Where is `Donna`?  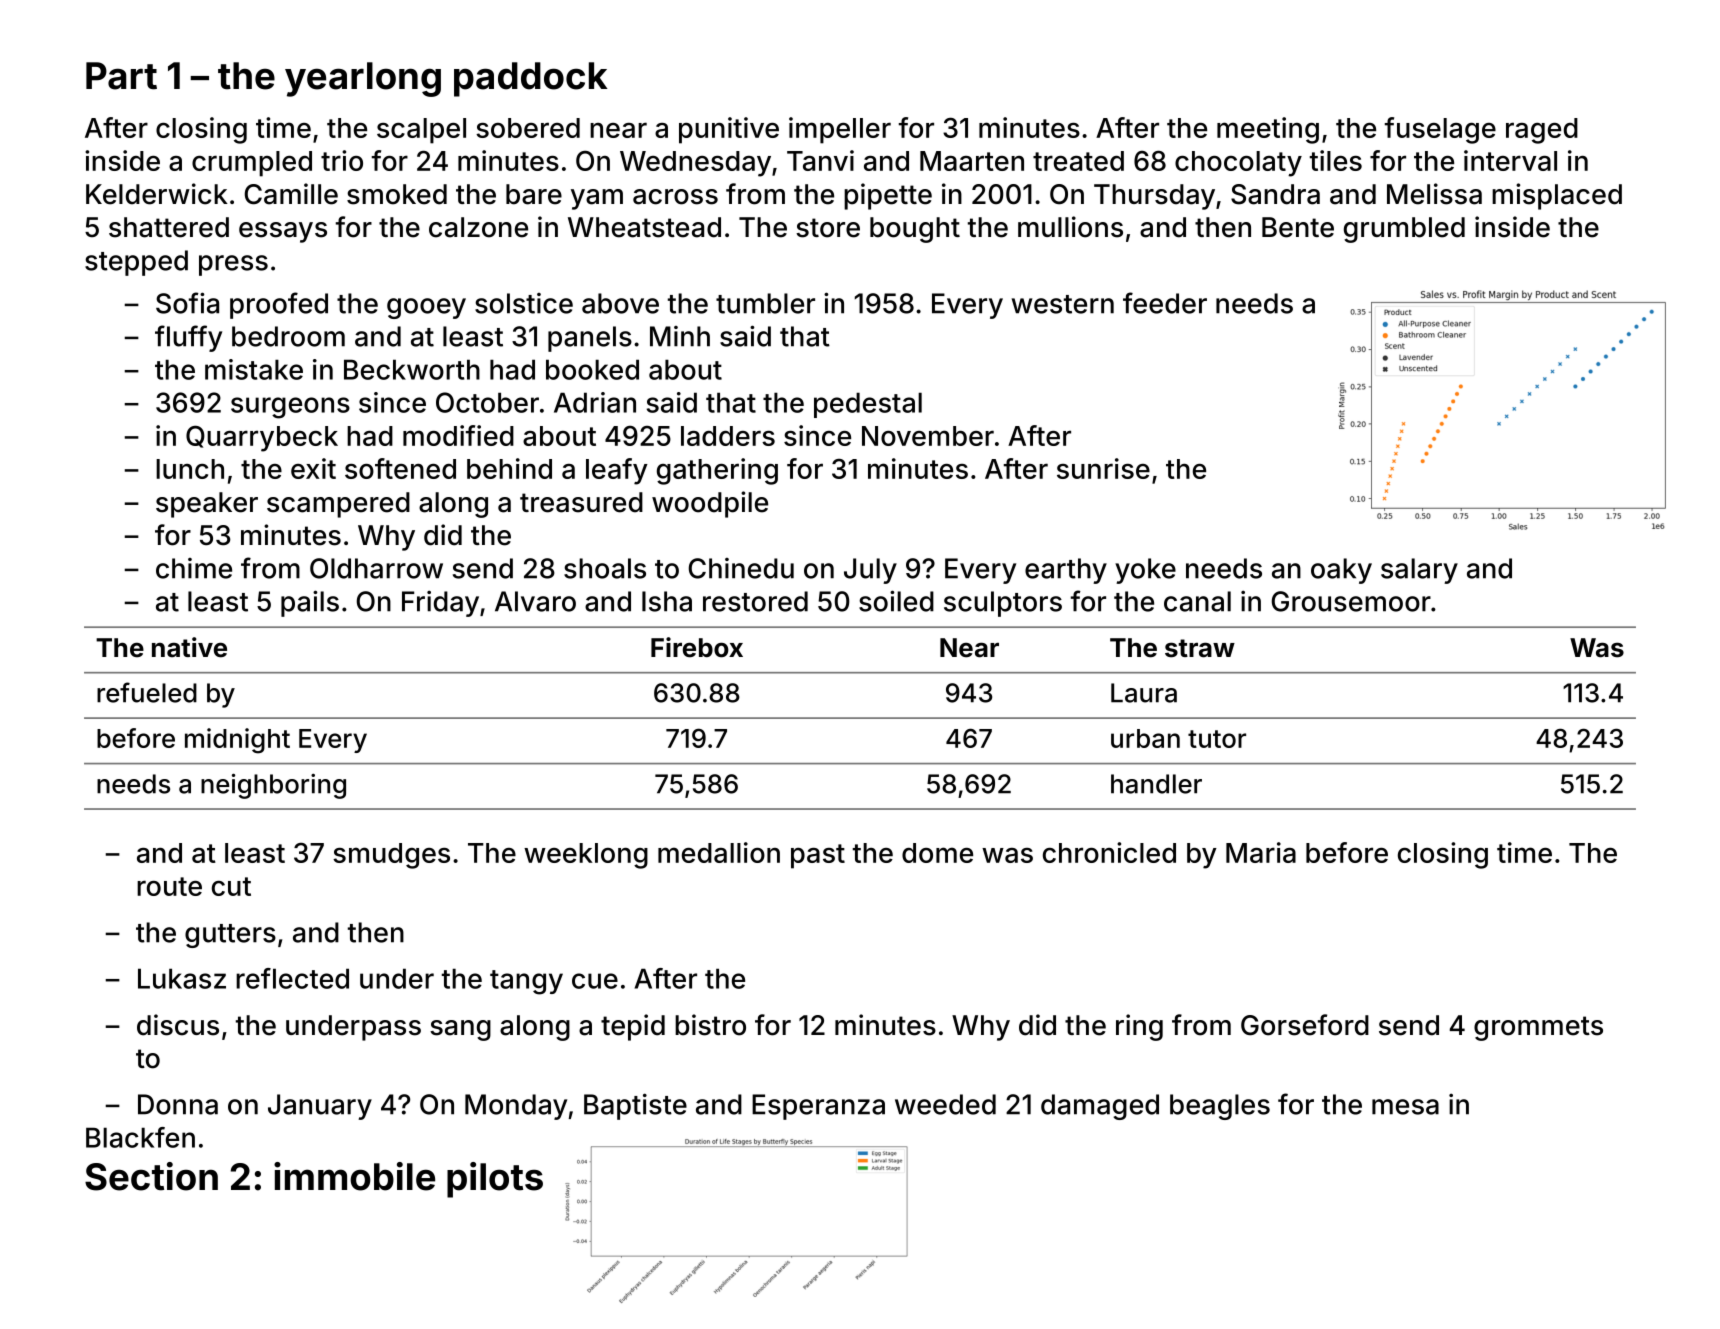 Donna is located at coordinates (178, 1104).
